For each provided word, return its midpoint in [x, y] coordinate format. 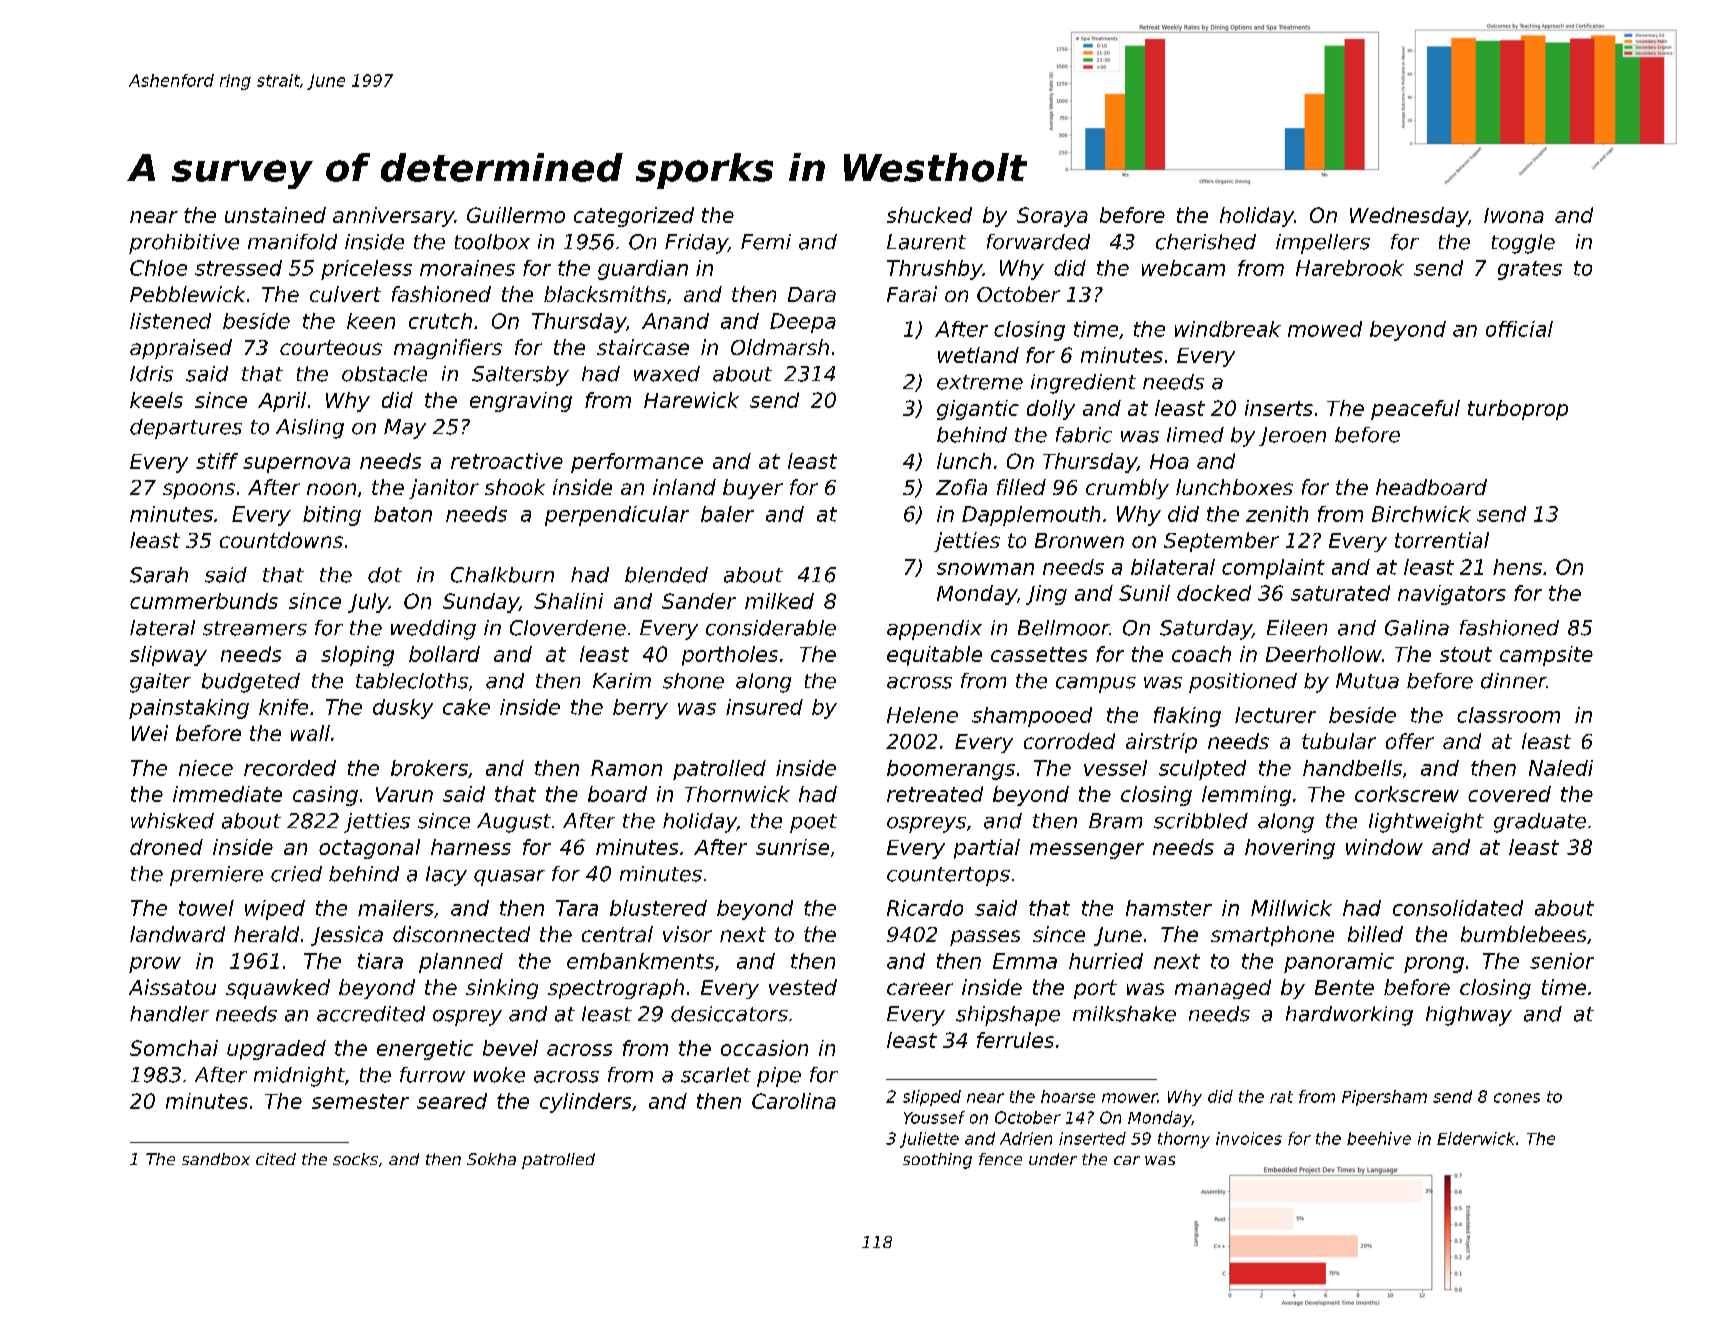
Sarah [159, 575]
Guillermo [516, 215]
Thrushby [935, 270]
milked [779, 601]
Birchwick [1421, 514]
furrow [432, 1075]
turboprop [1518, 410]
